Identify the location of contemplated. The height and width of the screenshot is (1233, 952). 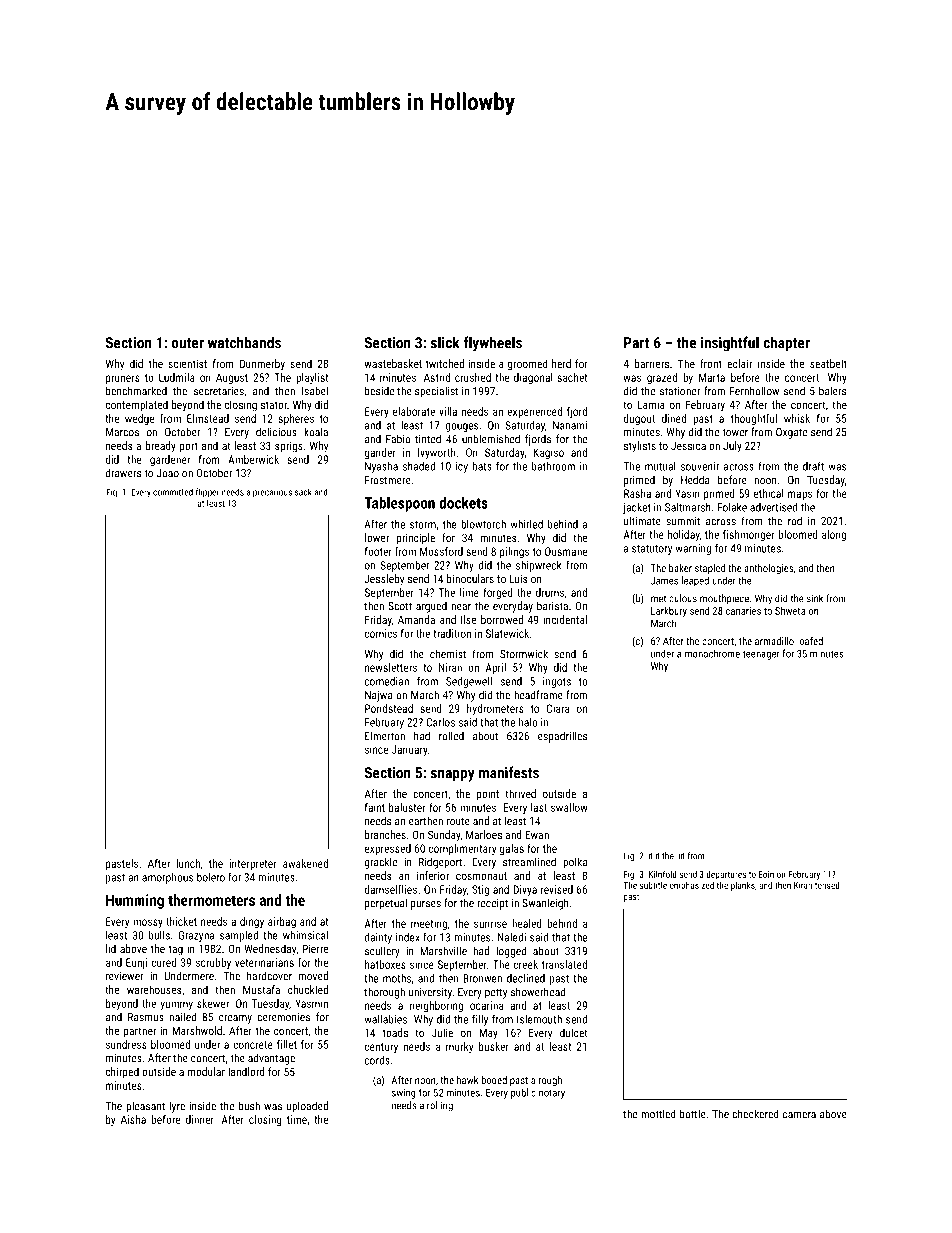
(137, 405).
